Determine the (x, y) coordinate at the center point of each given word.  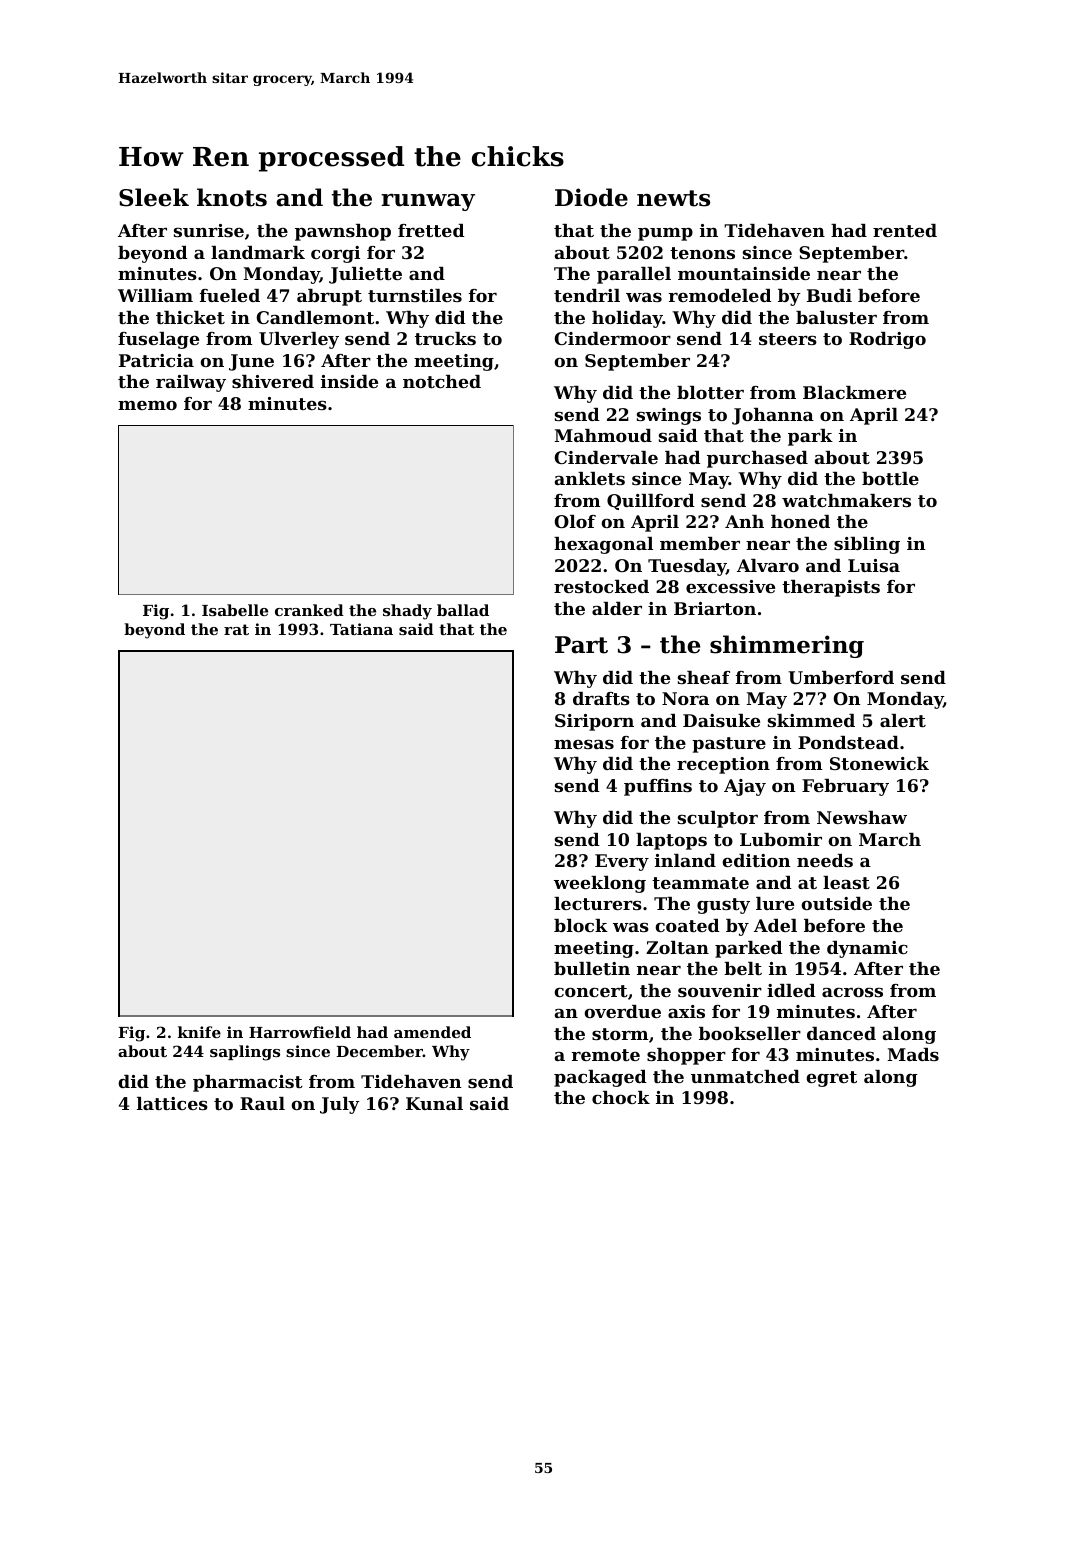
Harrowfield (300, 1032)
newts (673, 198)
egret (831, 1079)
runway (428, 202)
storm (620, 1034)
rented (905, 230)
